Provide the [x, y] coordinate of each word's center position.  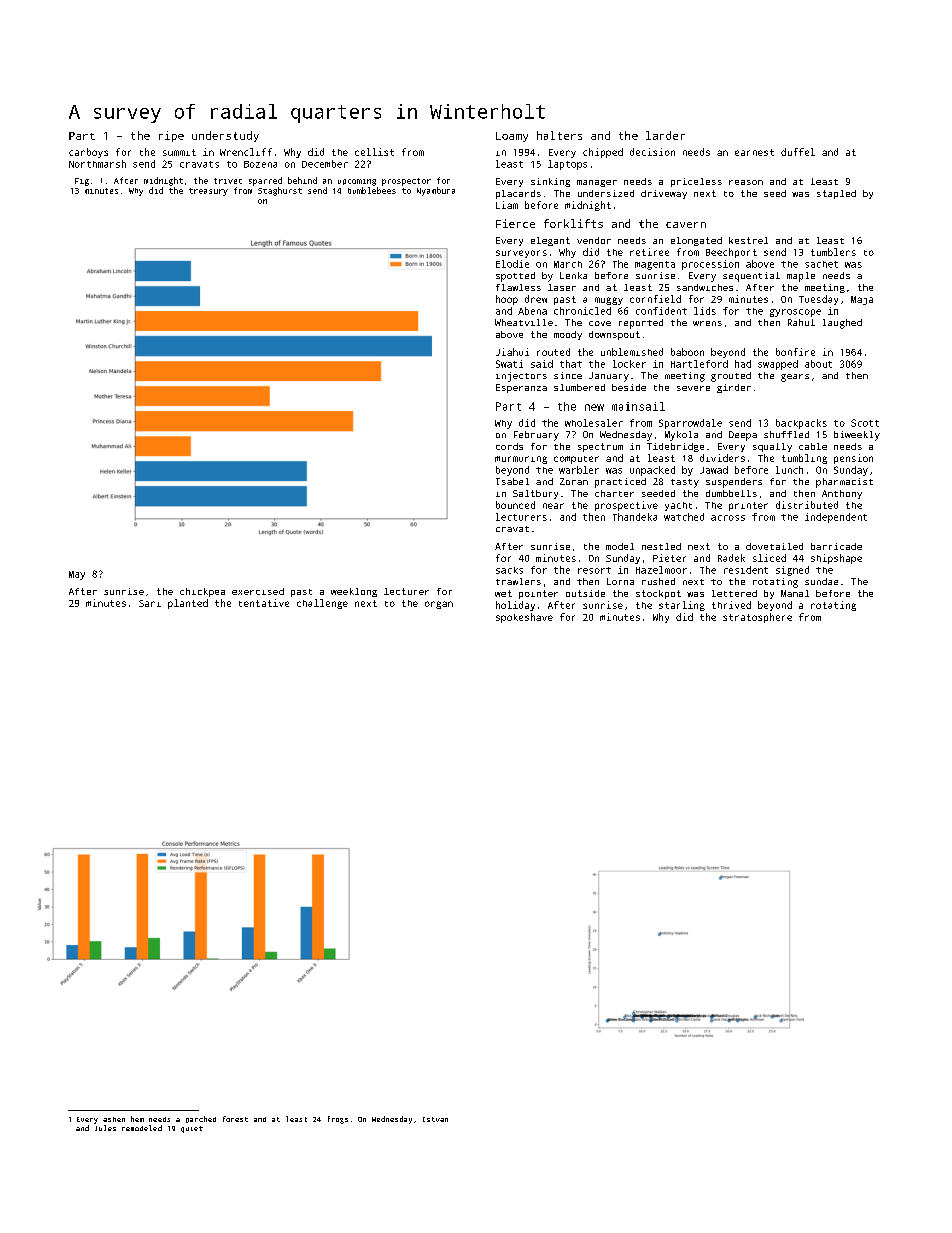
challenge [322, 604]
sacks [509, 570]
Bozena [260, 164]
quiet [192, 1129]
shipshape [836, 559]
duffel [798, 152]
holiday [515, 606]
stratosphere [757, 618]
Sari [150, 603]
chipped [603, 153]
